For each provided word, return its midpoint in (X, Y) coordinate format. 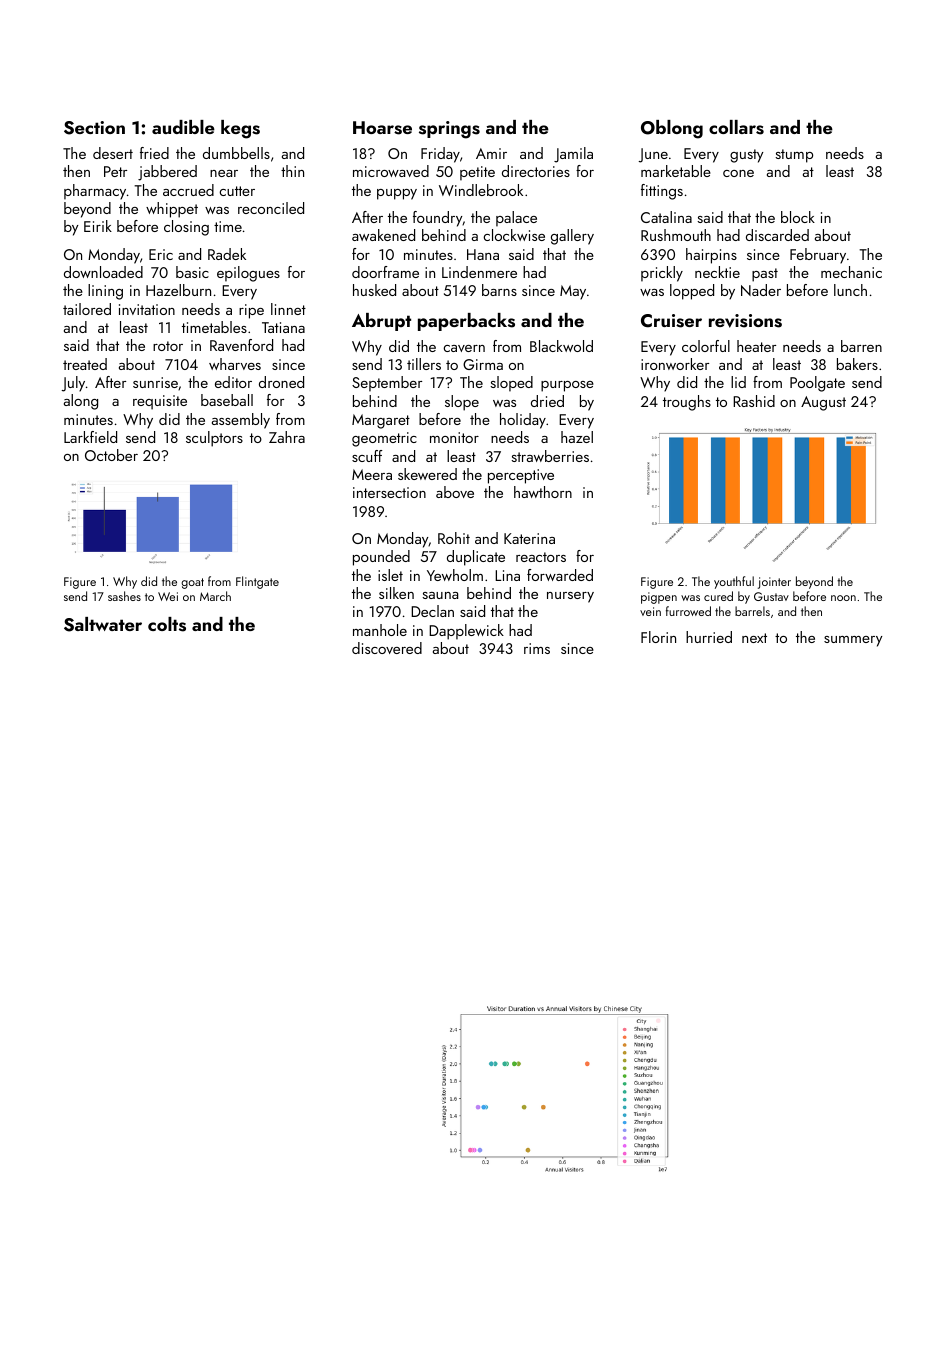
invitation (147, 309)
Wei (168, 596)
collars (736, 127)
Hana (483, 254)
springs (449, 130)
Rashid (754, 401)
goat (192, 583)
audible (183, 127)
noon (843, 598)
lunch (850, 290)
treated (85, 364)
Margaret (381, 421)
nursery (570, 597)
